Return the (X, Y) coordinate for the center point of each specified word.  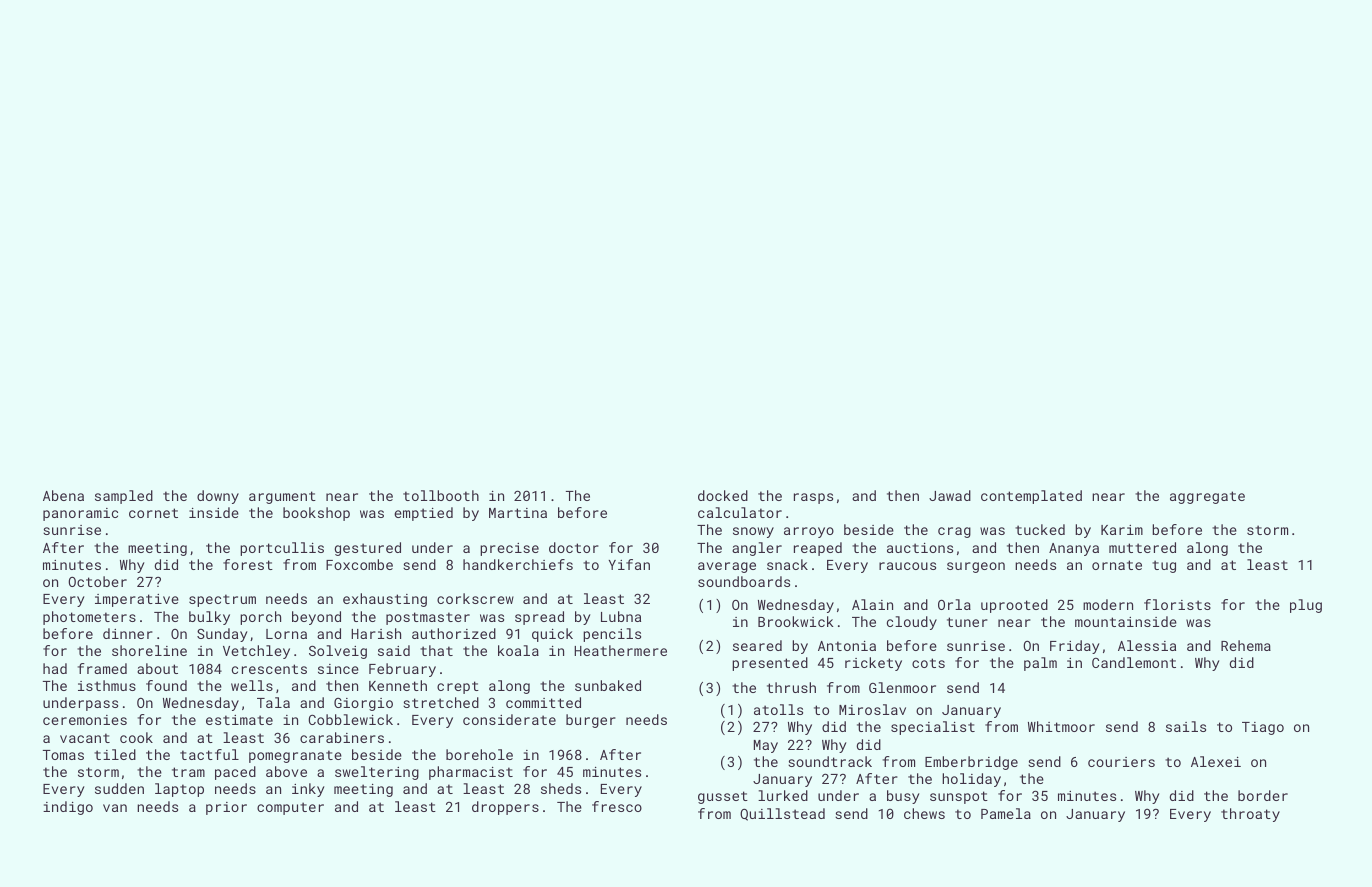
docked (723, 495)
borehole (479, 754)
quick (552, 635)
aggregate (1207, 497)
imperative (137, 600)
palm (1040, 664)
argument (282, 497)
